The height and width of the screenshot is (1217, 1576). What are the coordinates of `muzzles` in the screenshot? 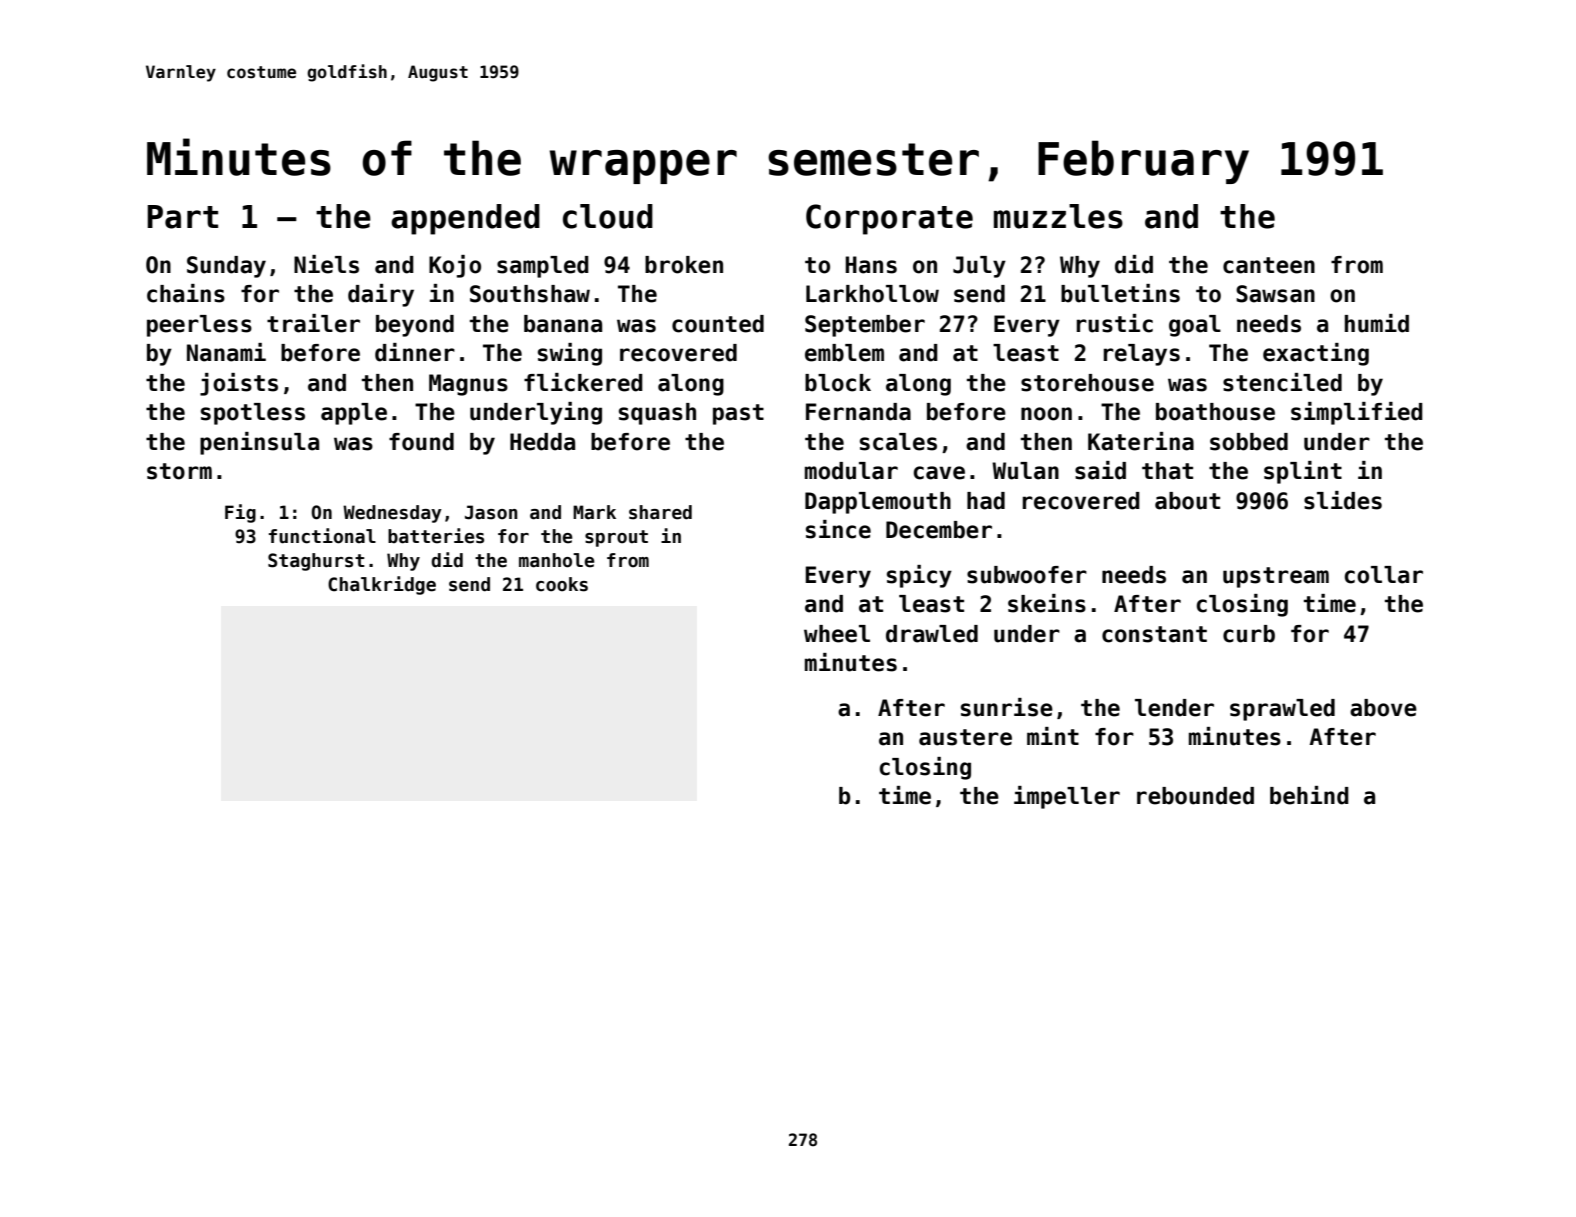 It's located at (1058, 216).
